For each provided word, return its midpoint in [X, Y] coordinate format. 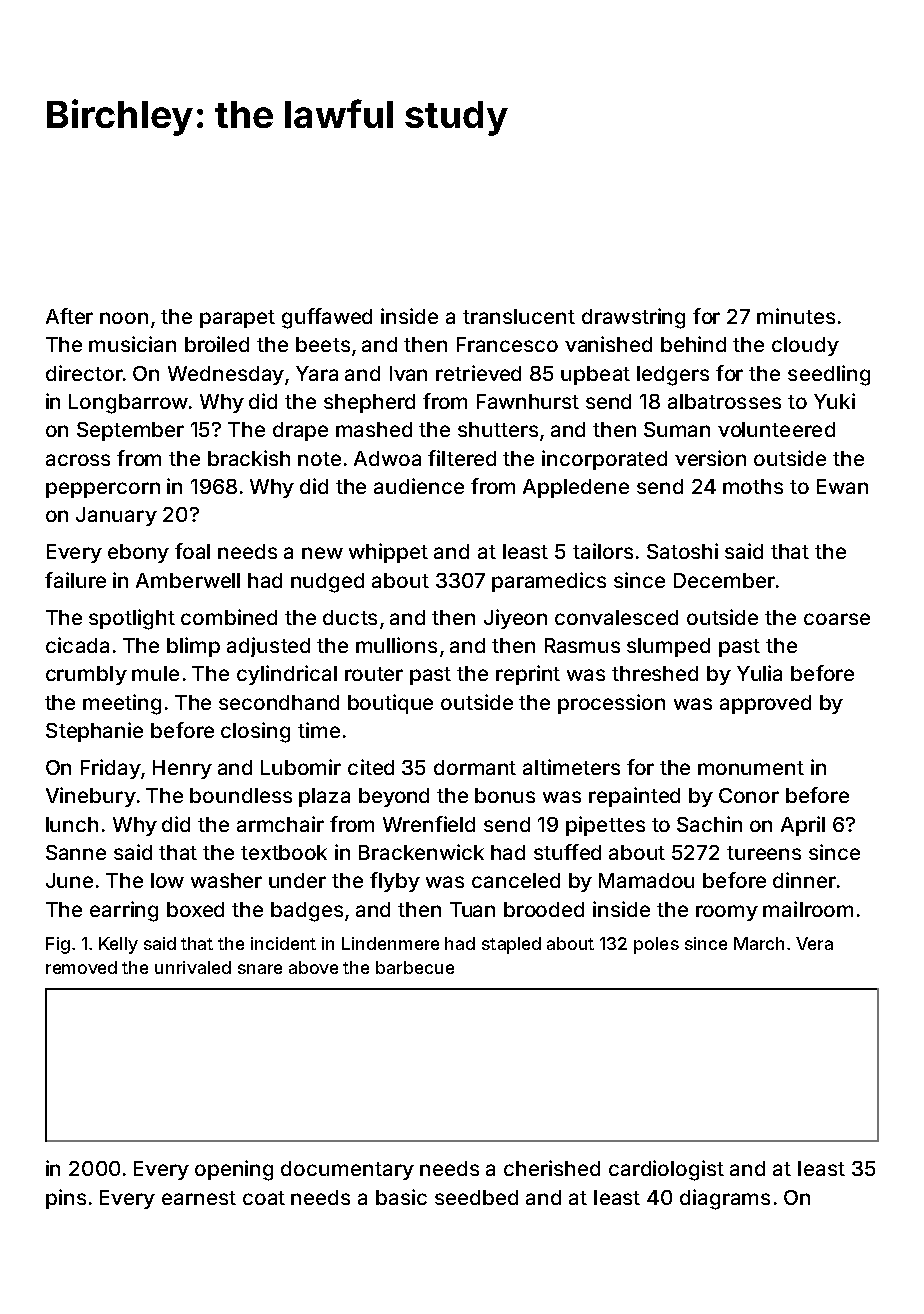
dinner [804, 880]
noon [124, 318]
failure [75, 580]
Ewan [842, 486]
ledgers [673, 376]
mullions [396, 645]
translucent [519, 316]
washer [226, 880]
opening [234, 1170]
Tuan [472, 909]
